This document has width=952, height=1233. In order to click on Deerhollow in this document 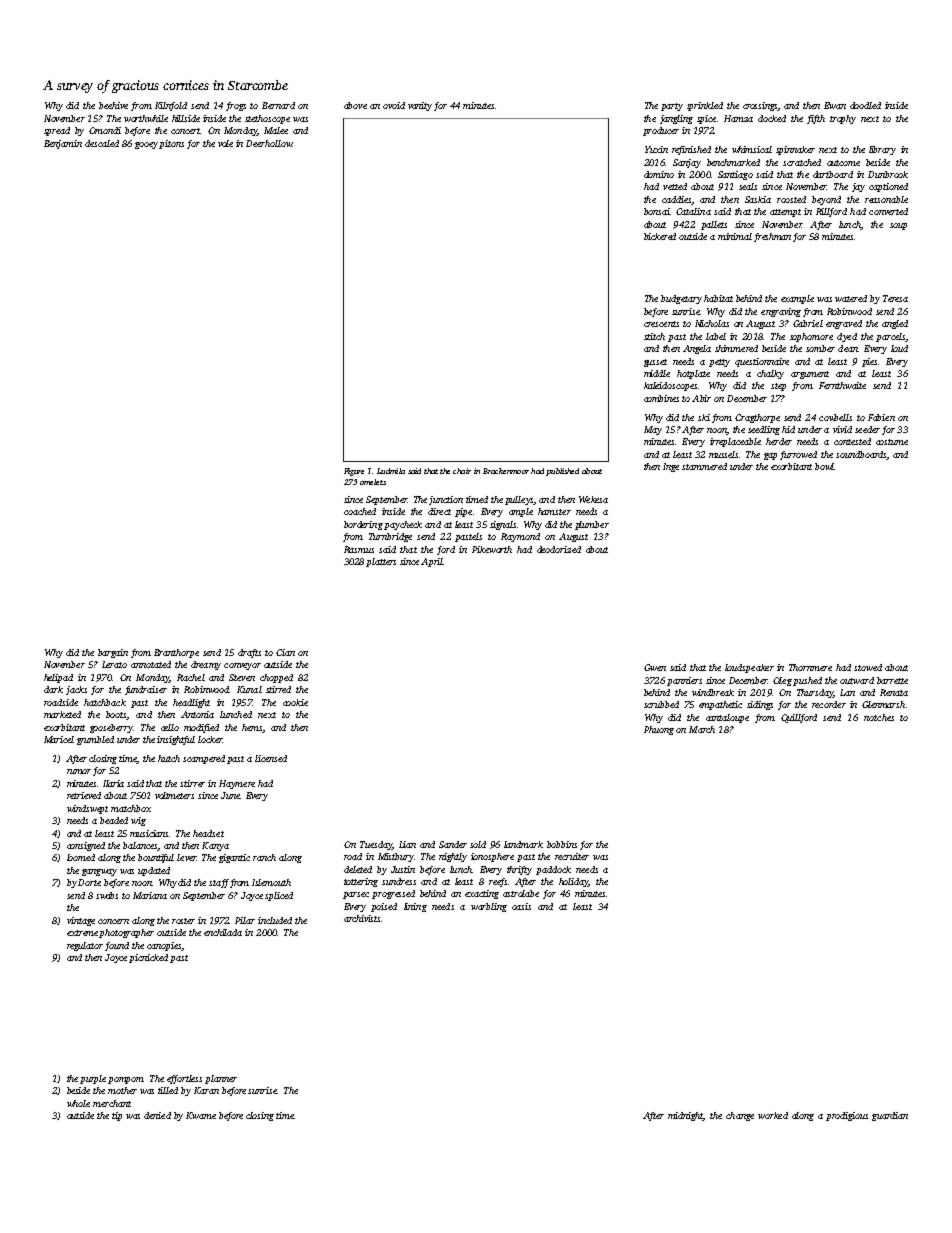, I will do `click(269, 143)`.
